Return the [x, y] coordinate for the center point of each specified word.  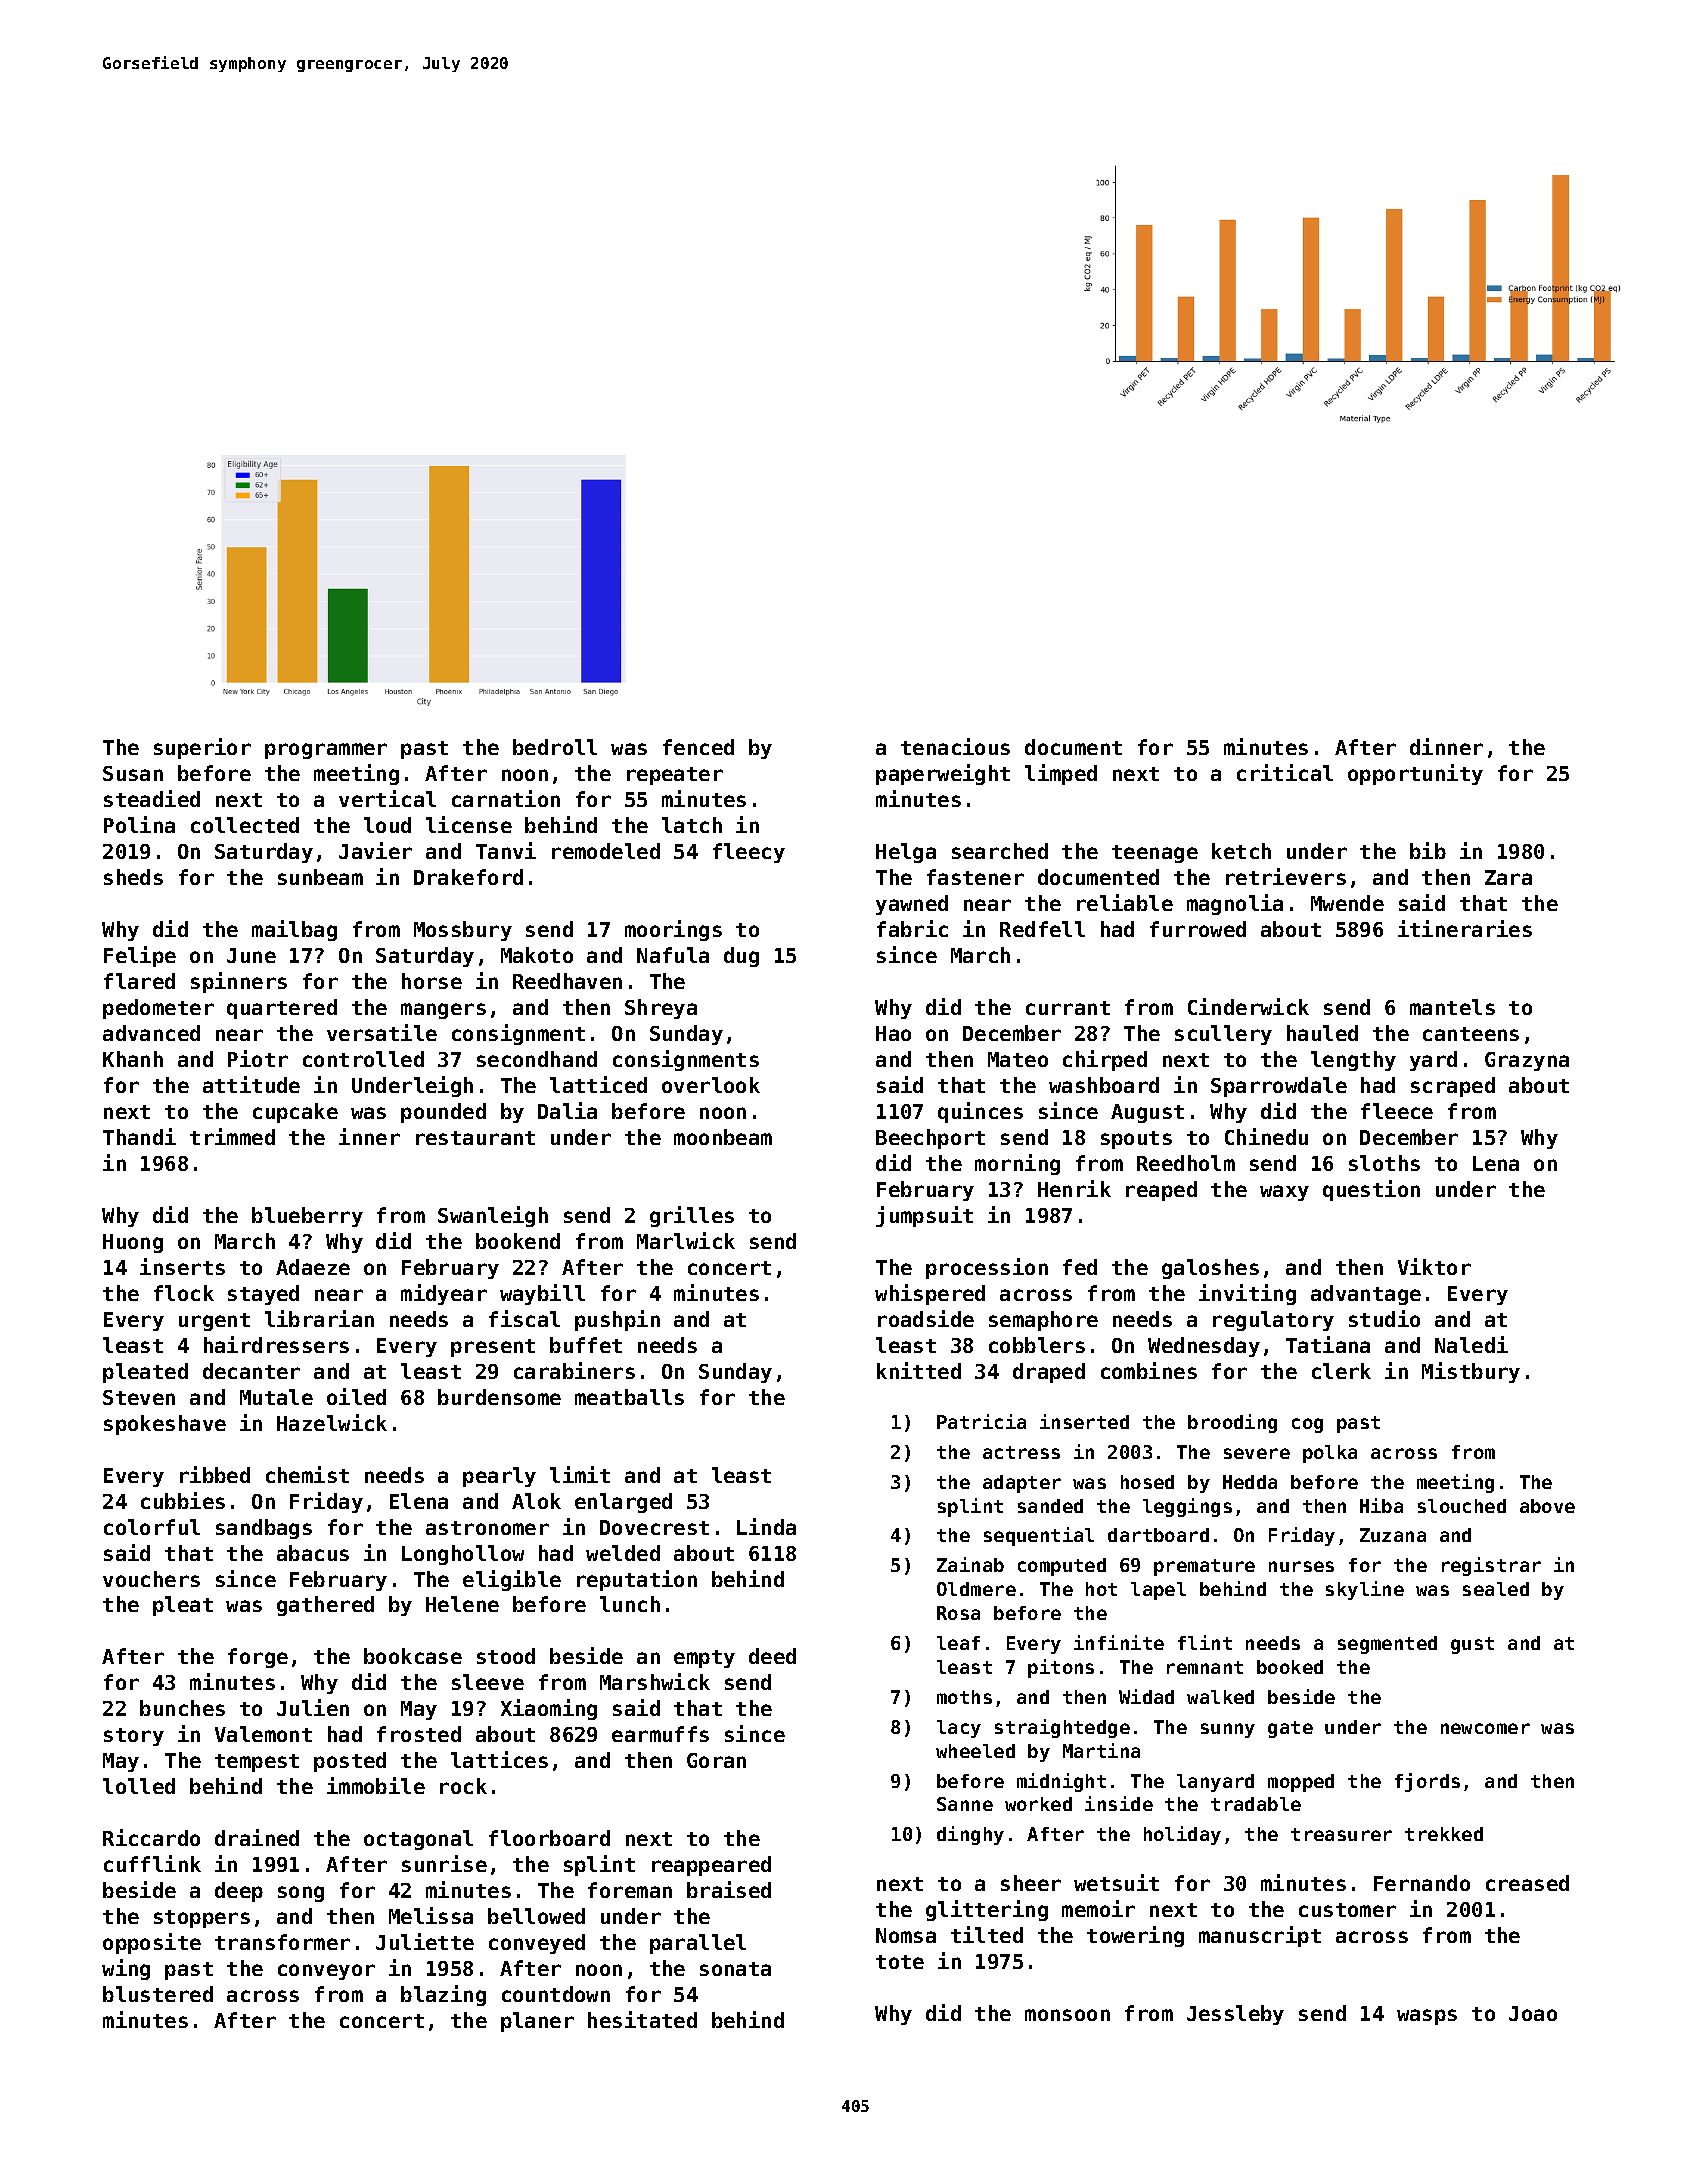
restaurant [475, 1138]
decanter [251, 1371]
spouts [1136, 1140]
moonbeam [723, 1137]
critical [1285, 772]
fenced [698, 747]
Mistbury [1471, 1372]
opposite [152, 1943]
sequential [1039, 1536]
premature [1204, 1567]
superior [202, 748]
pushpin [617, 1320]
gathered [325, 1606]
